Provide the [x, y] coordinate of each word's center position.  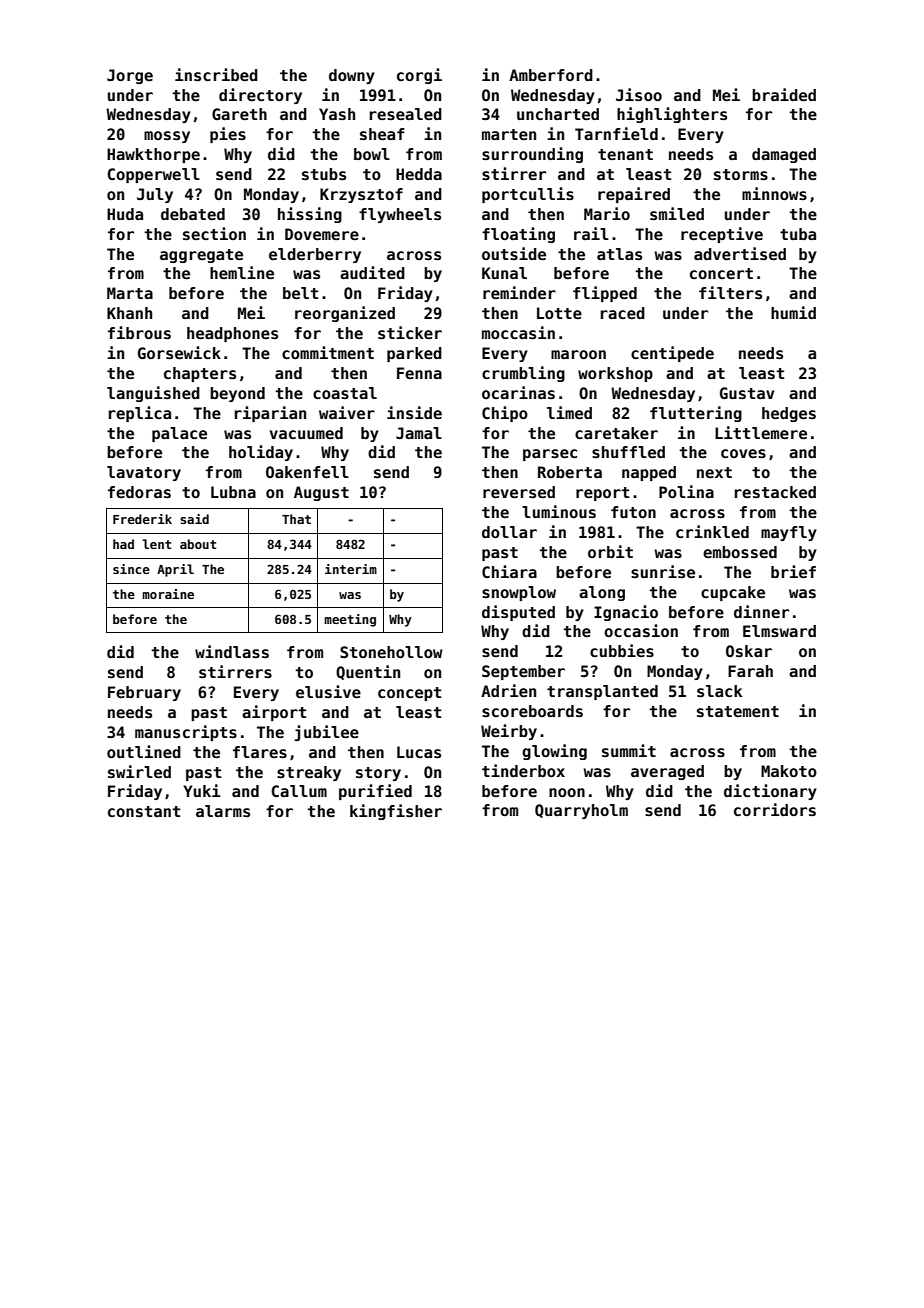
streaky [309, 773]
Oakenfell [307, 472]
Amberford [551, 75]
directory [260, 96]
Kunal [504, 273]
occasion [641, 631]
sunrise [663, 572]
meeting [350, 620]
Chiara [509, 571]
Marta [130, 293]
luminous [559, 512]
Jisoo [639, 95]
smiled [677, 214]
